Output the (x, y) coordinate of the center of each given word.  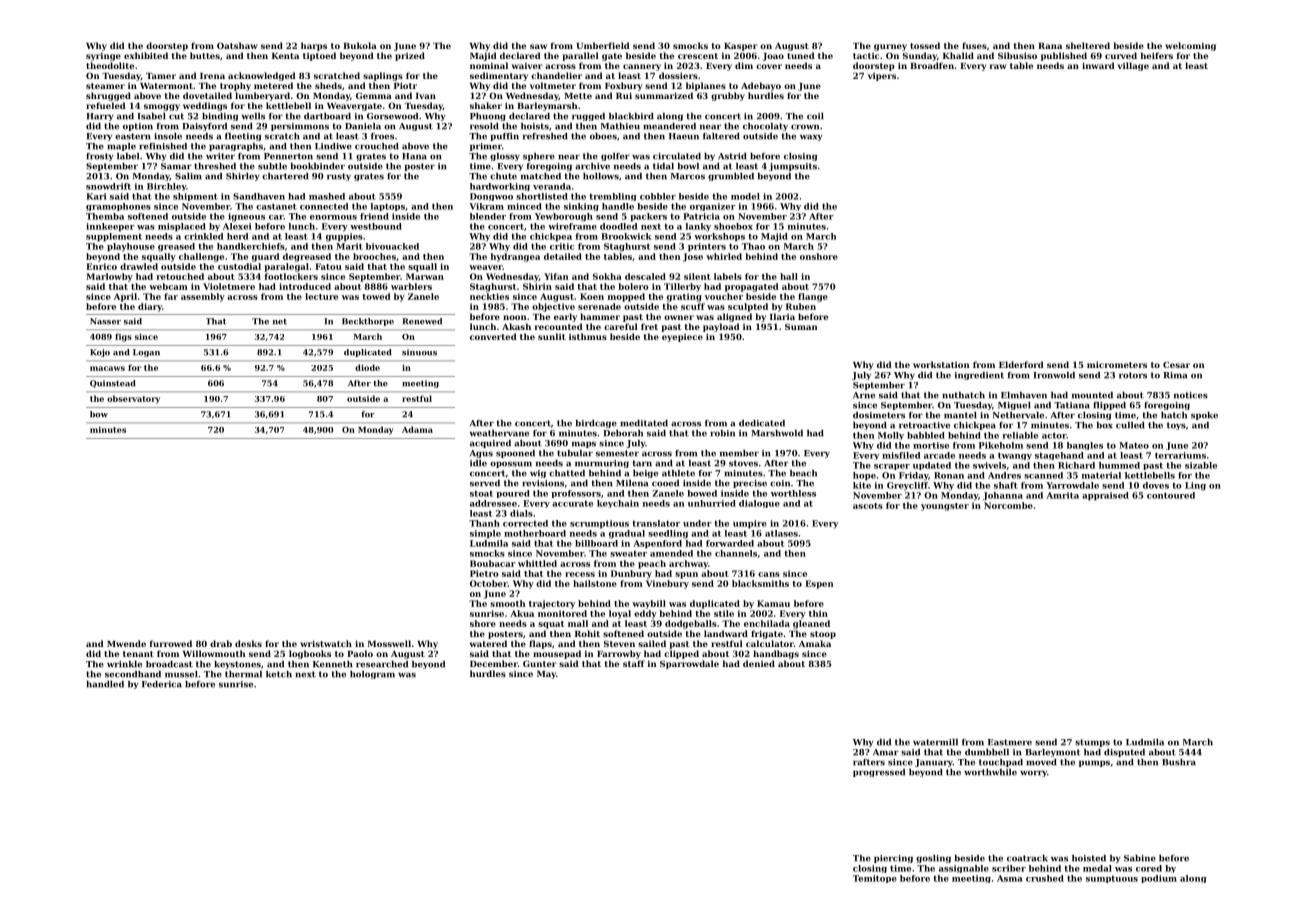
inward (1098, 65)
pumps (1094, 764)
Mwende (126, 643)
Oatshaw (237, 45)
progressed (879, 773)
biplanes (706, 86)
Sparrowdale (689, 664)
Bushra (1179, 762)
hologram (372, 675)
